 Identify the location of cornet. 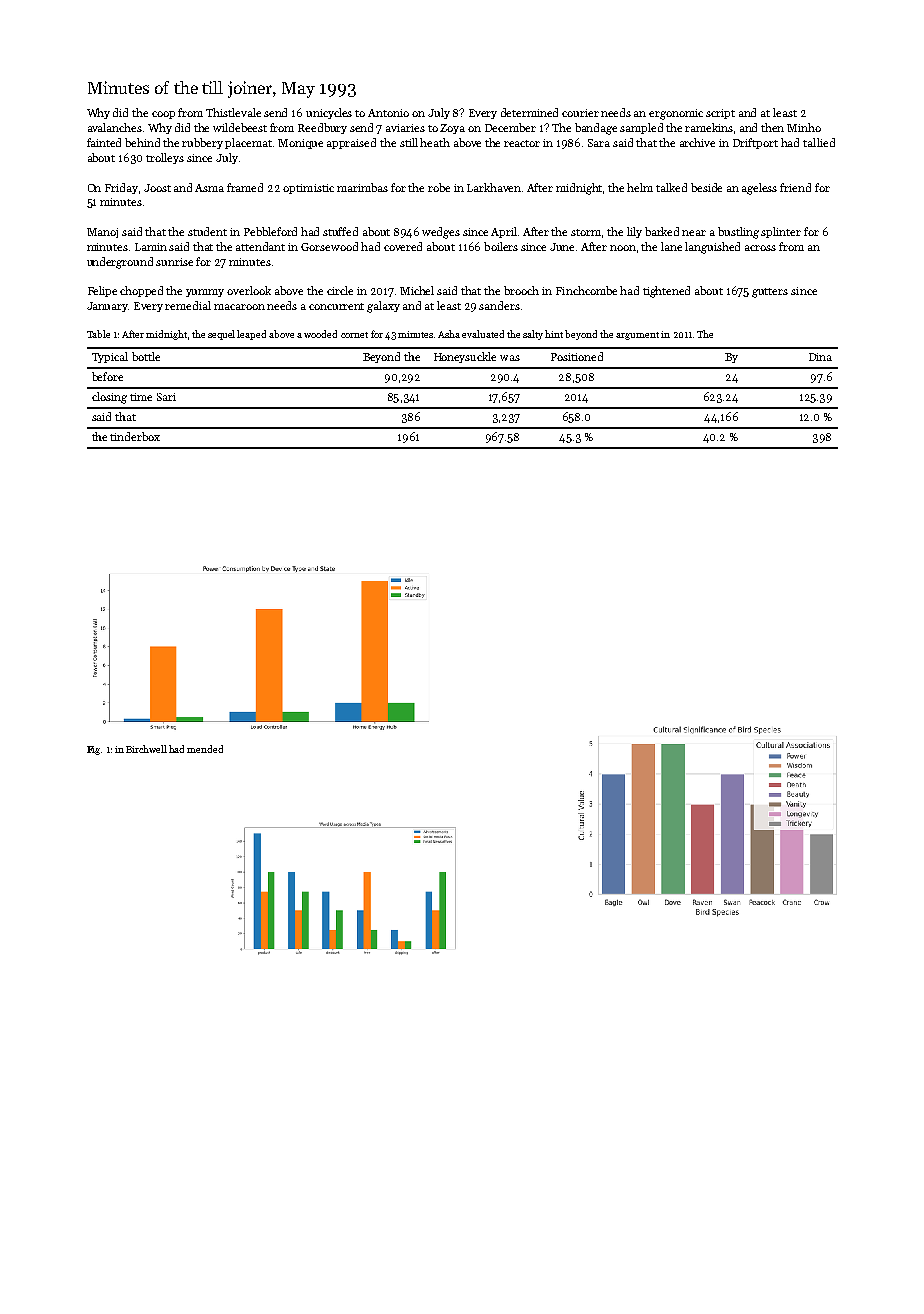
(354, 335).
